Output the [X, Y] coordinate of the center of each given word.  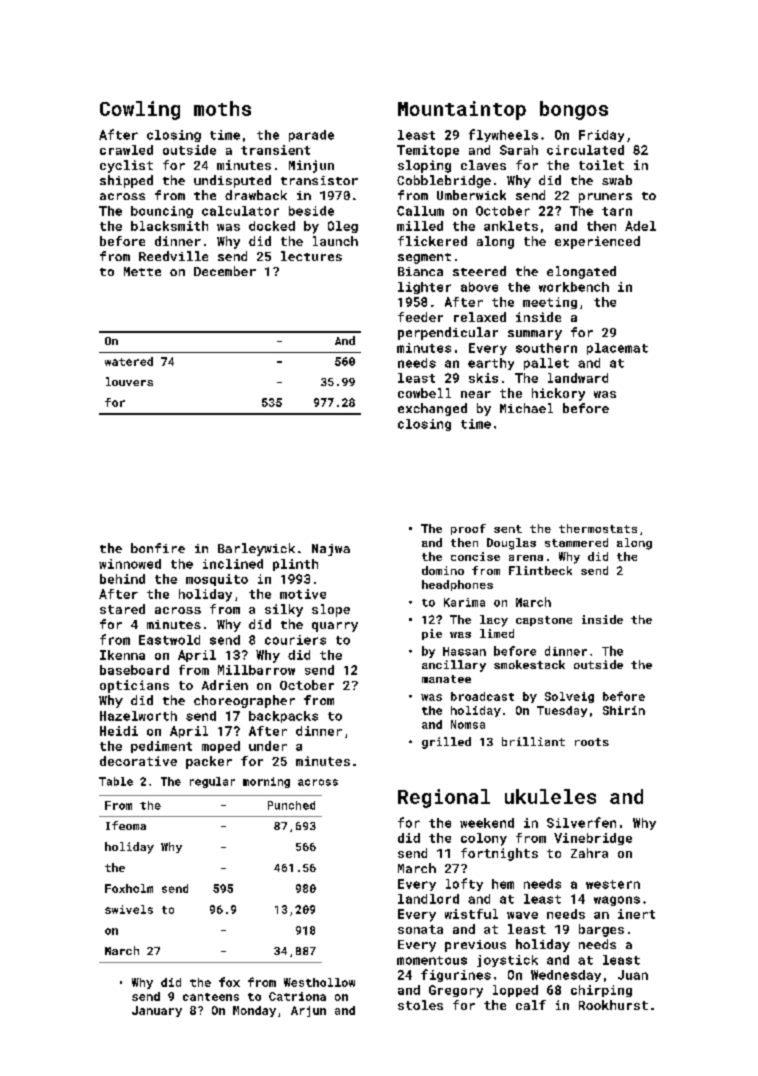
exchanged [432, 409]
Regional [444, 798]
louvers [129, 381]
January [157, 1011]
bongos [574, 110]
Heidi [119, 731]
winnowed [130, 564]
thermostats [598, 528]
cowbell [424, 393]
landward [578, 378]
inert [636, 914]
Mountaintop [462, 110]
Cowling [140, 110]
